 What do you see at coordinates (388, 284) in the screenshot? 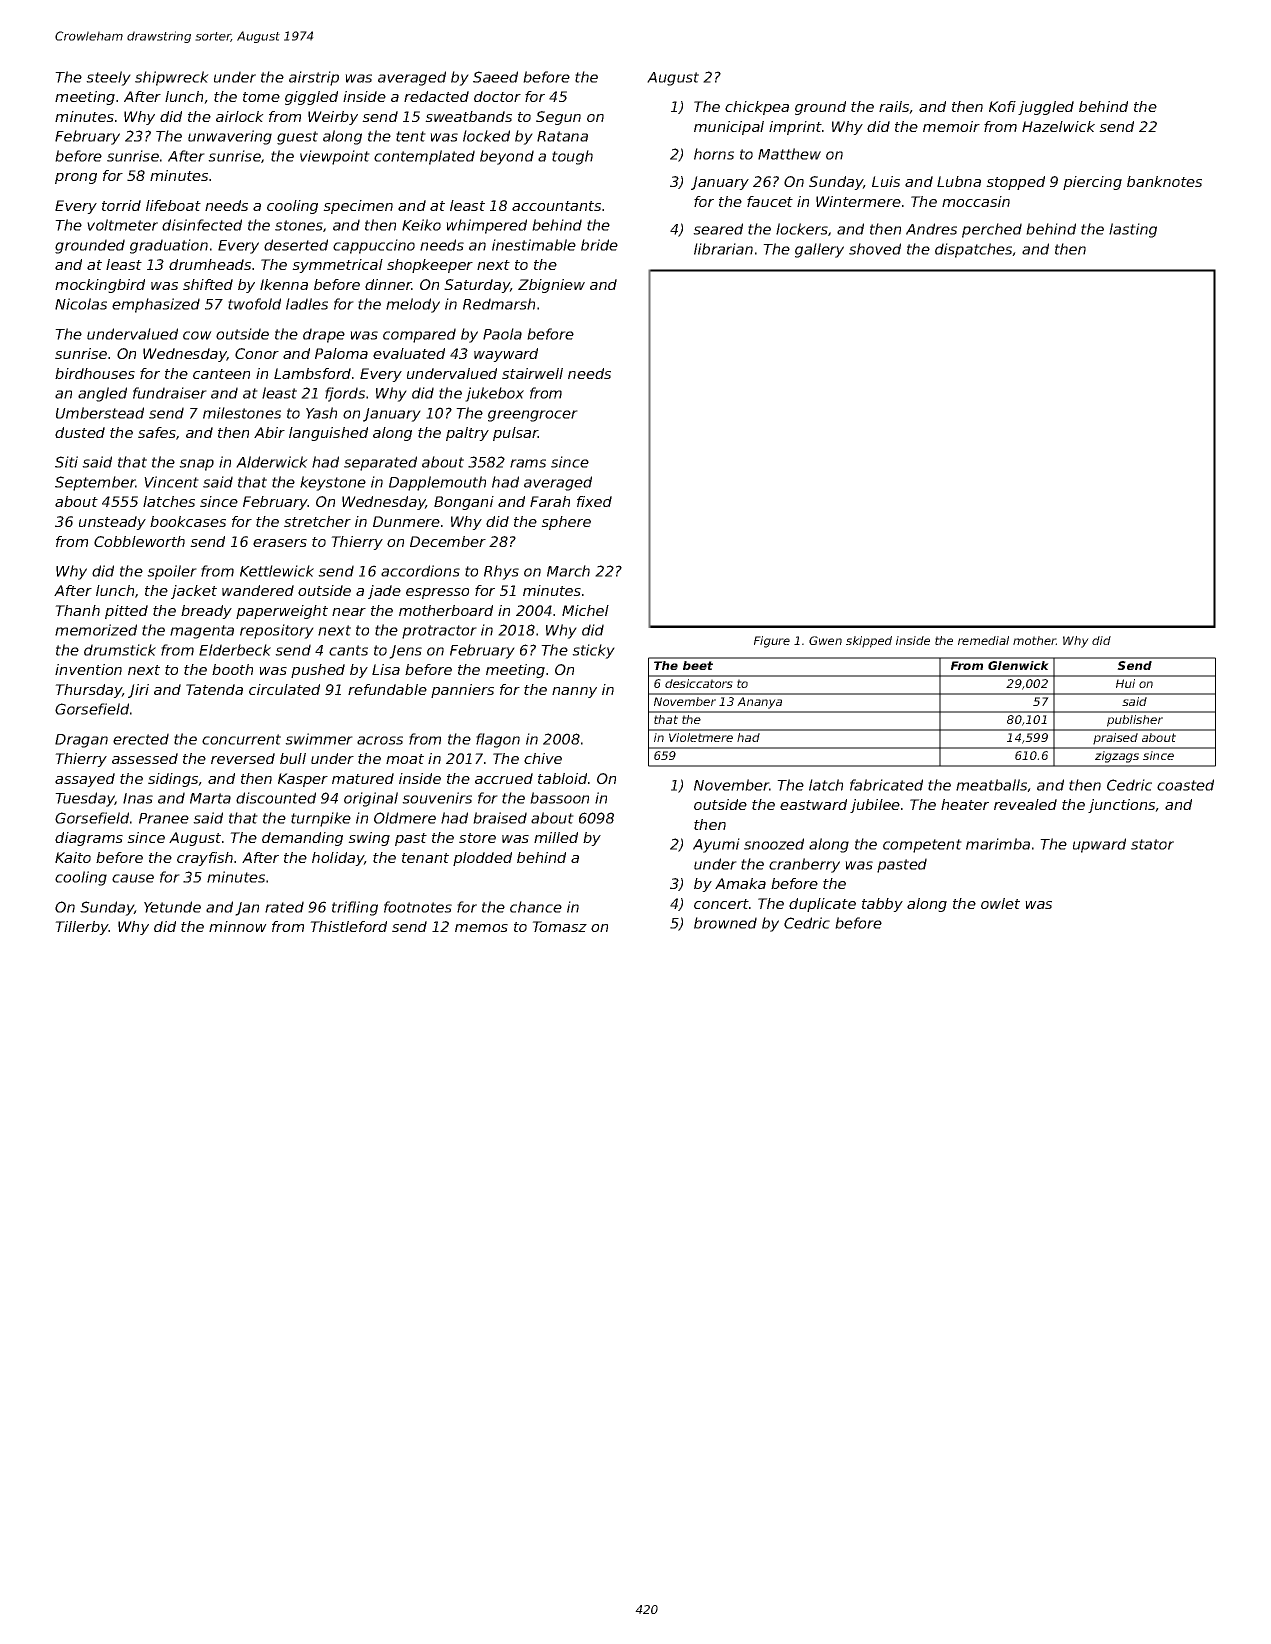
I see `dinner` at bounding box center [388, 284].
